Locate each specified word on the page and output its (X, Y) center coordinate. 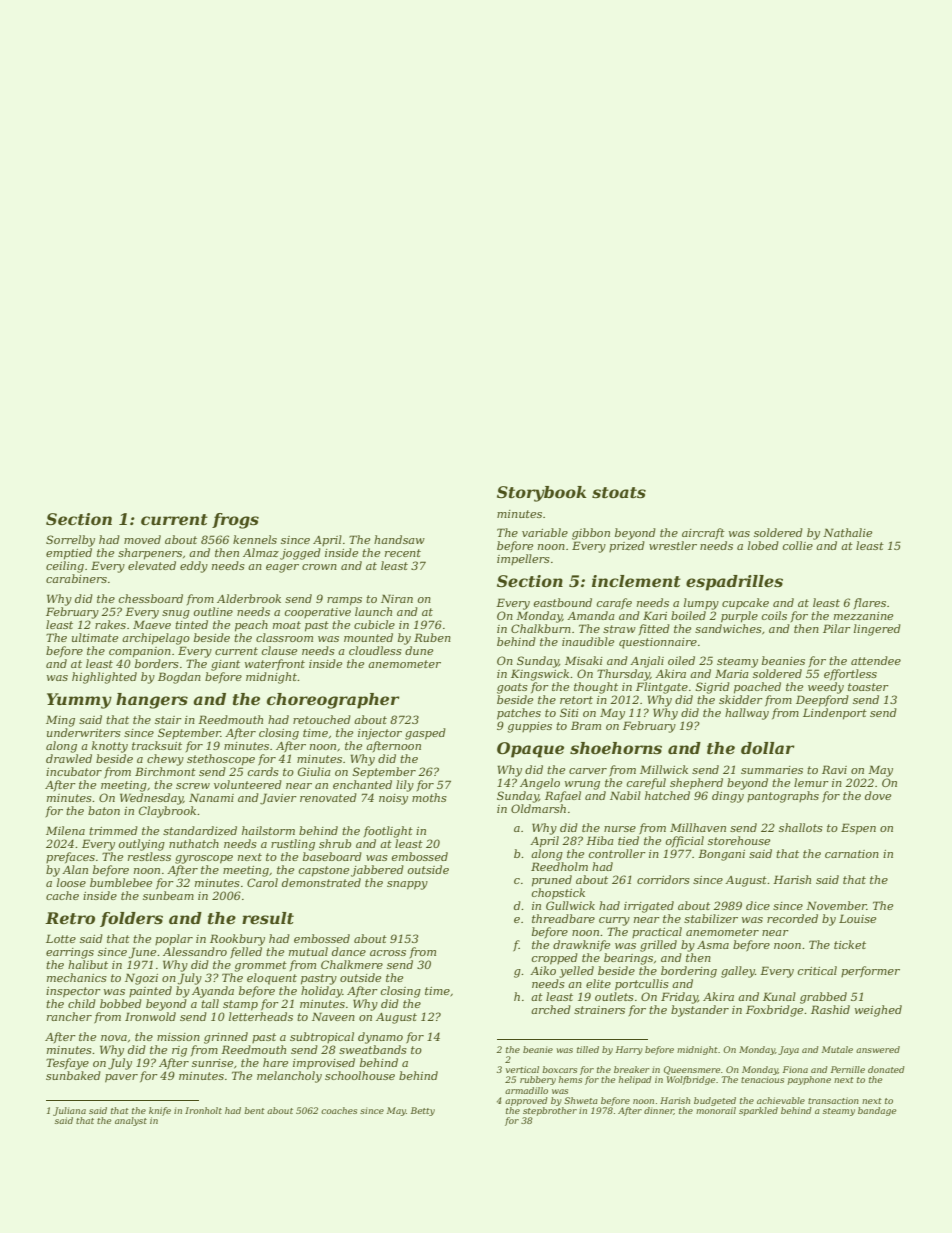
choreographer (333, 701)
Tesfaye (67, 1064)
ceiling (65, 567)
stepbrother (550, 1111)
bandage (877, 1111)
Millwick (664, 769)
